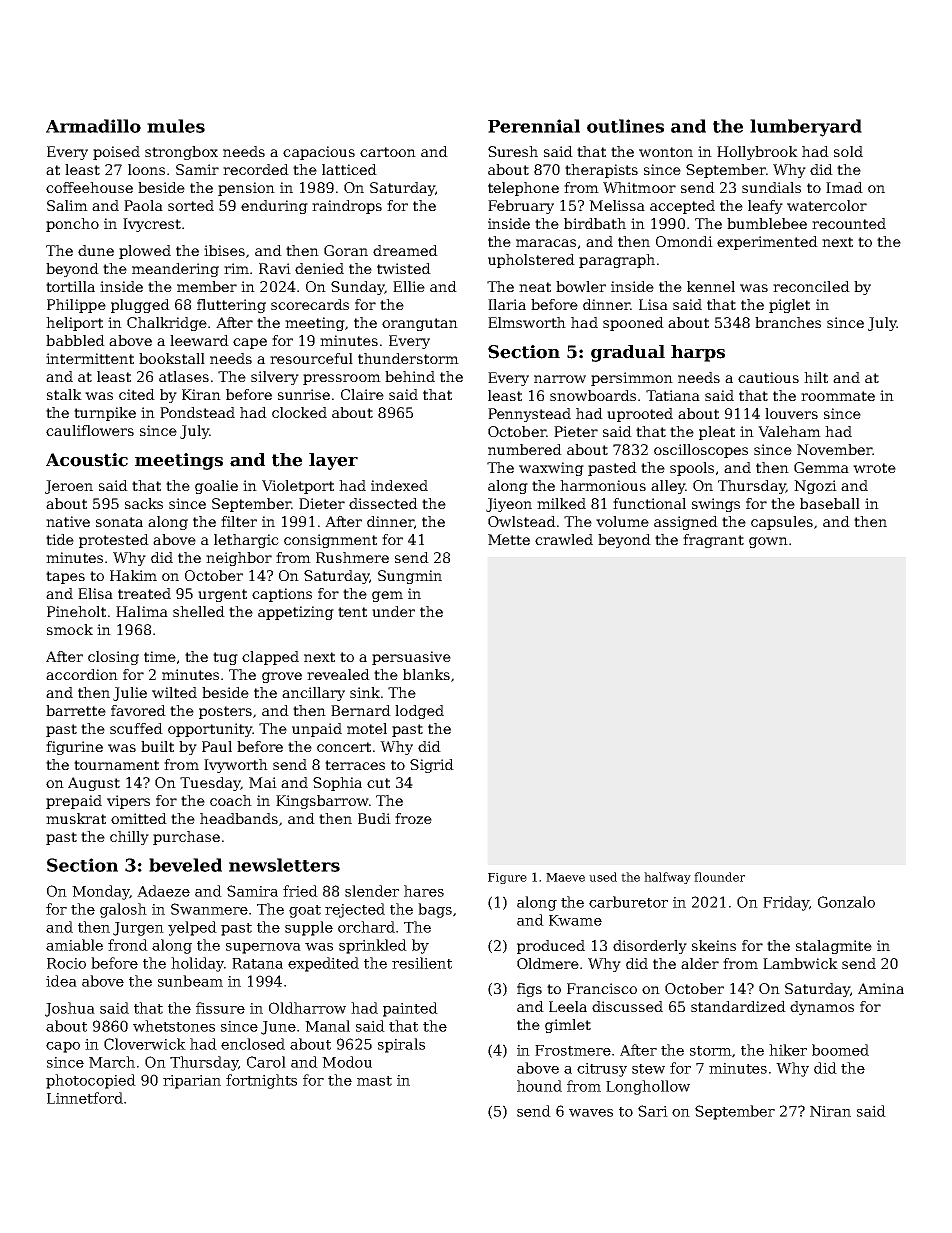  I want to click on idea, so click(61, 981).
